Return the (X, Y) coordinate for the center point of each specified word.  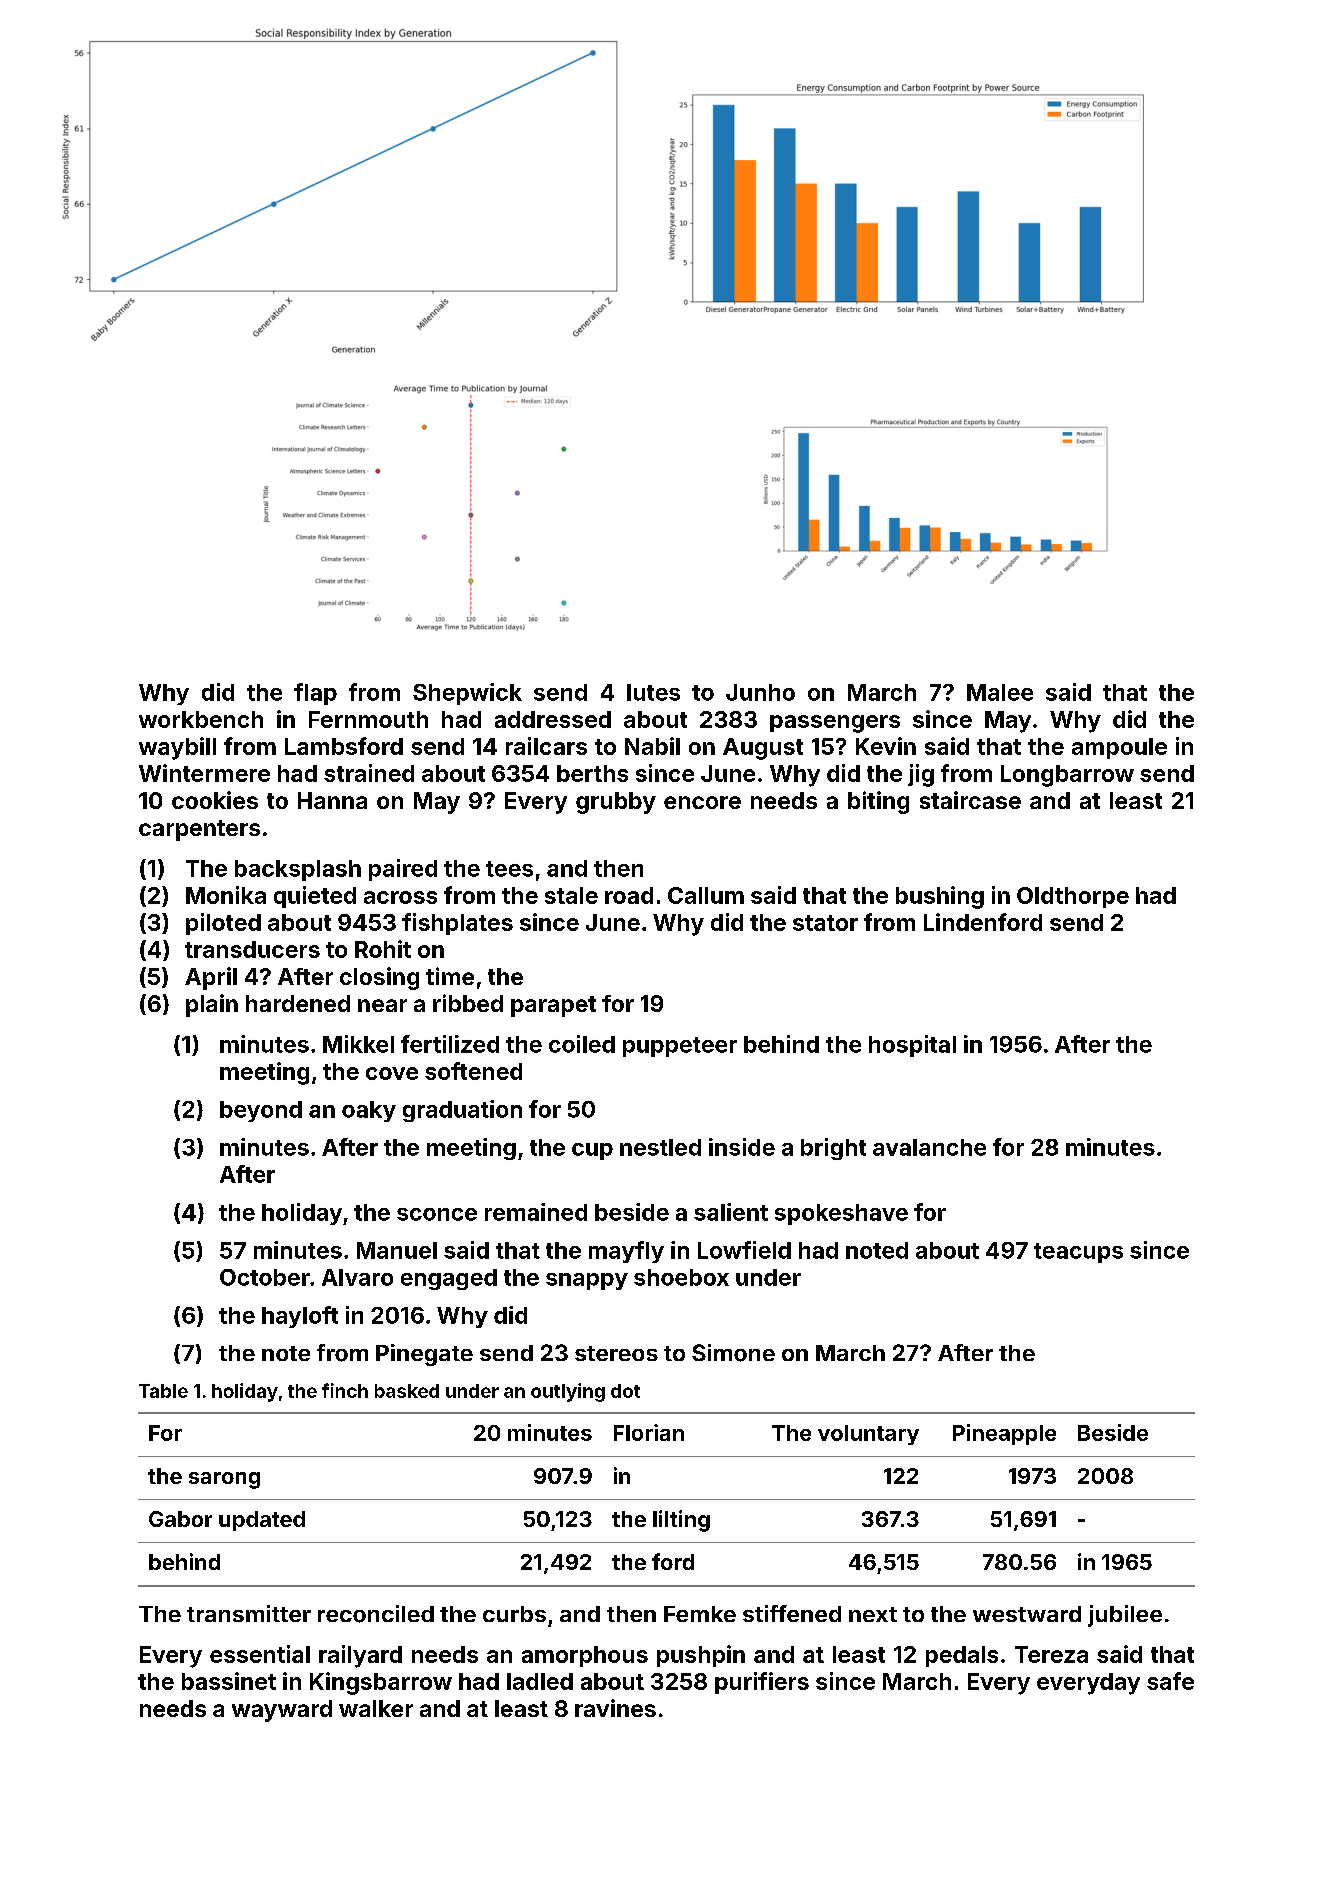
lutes (653, 692)
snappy (587, 1281)
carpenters (199, 830)
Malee (1000, 692)
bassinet (229, 1681)
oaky (369, 1111)
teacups (1078, 1253)
